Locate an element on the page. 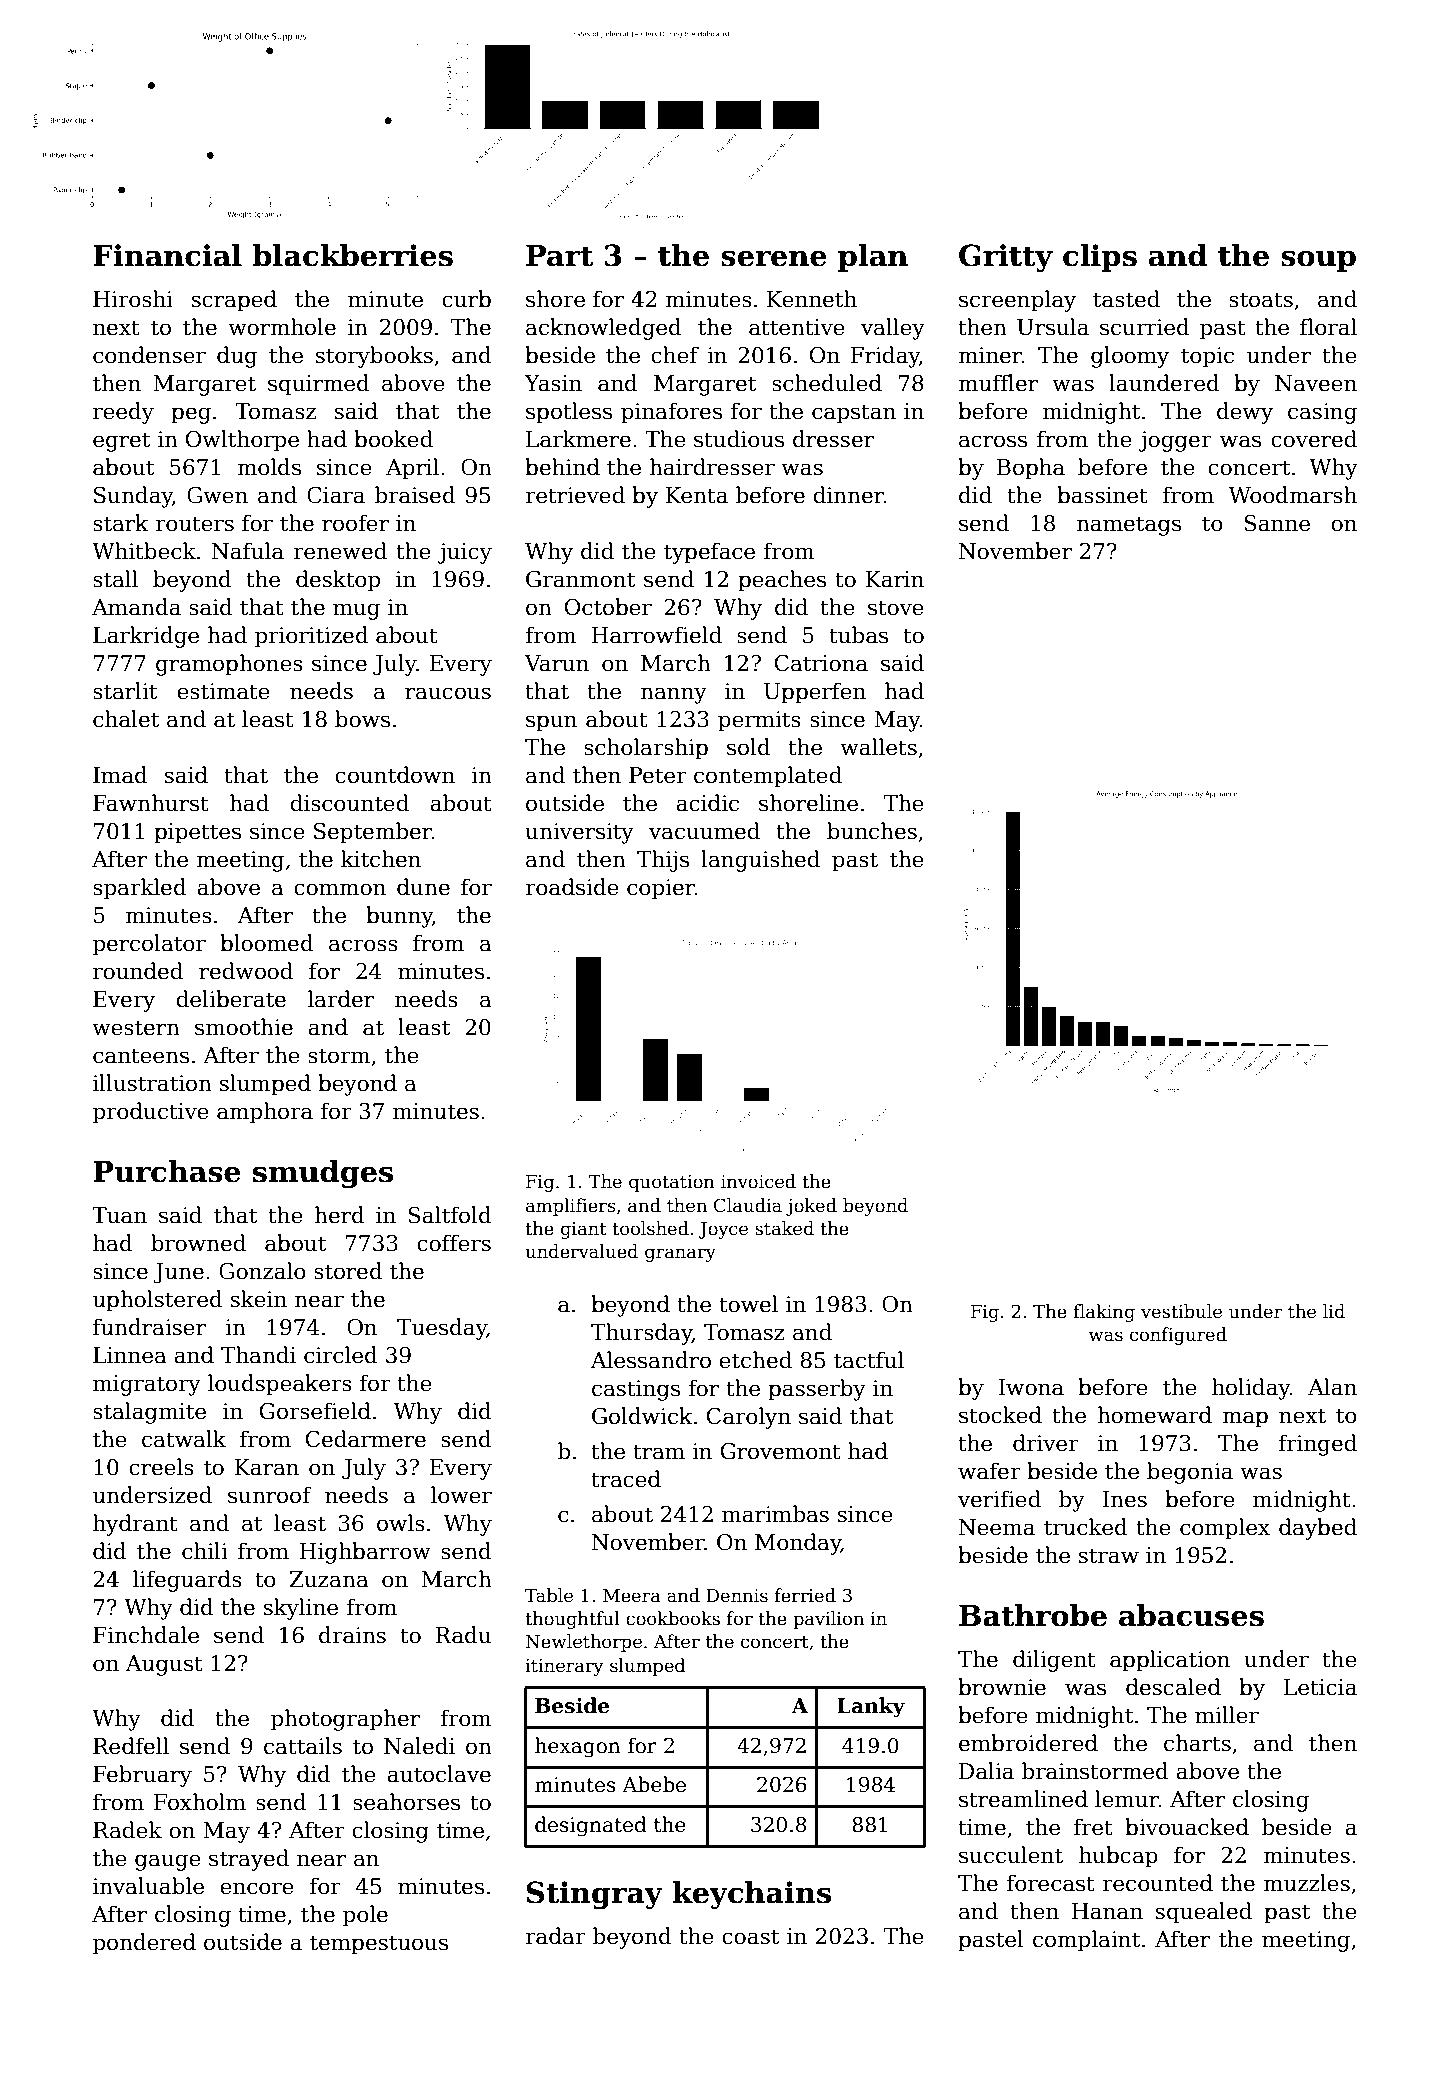  Sanne is located at coordinates (1277, 523).
